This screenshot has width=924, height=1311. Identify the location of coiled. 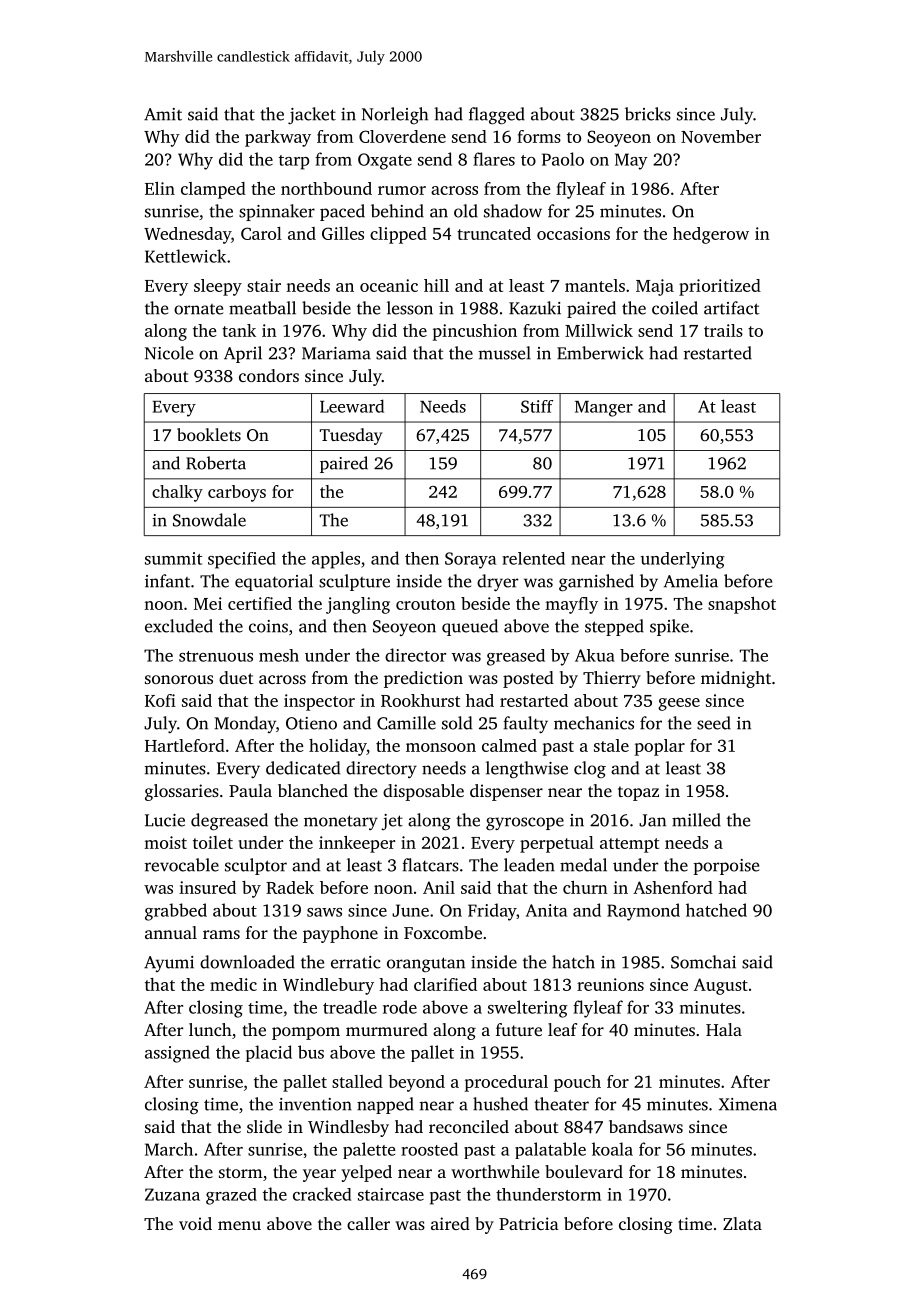
(675, 308).
